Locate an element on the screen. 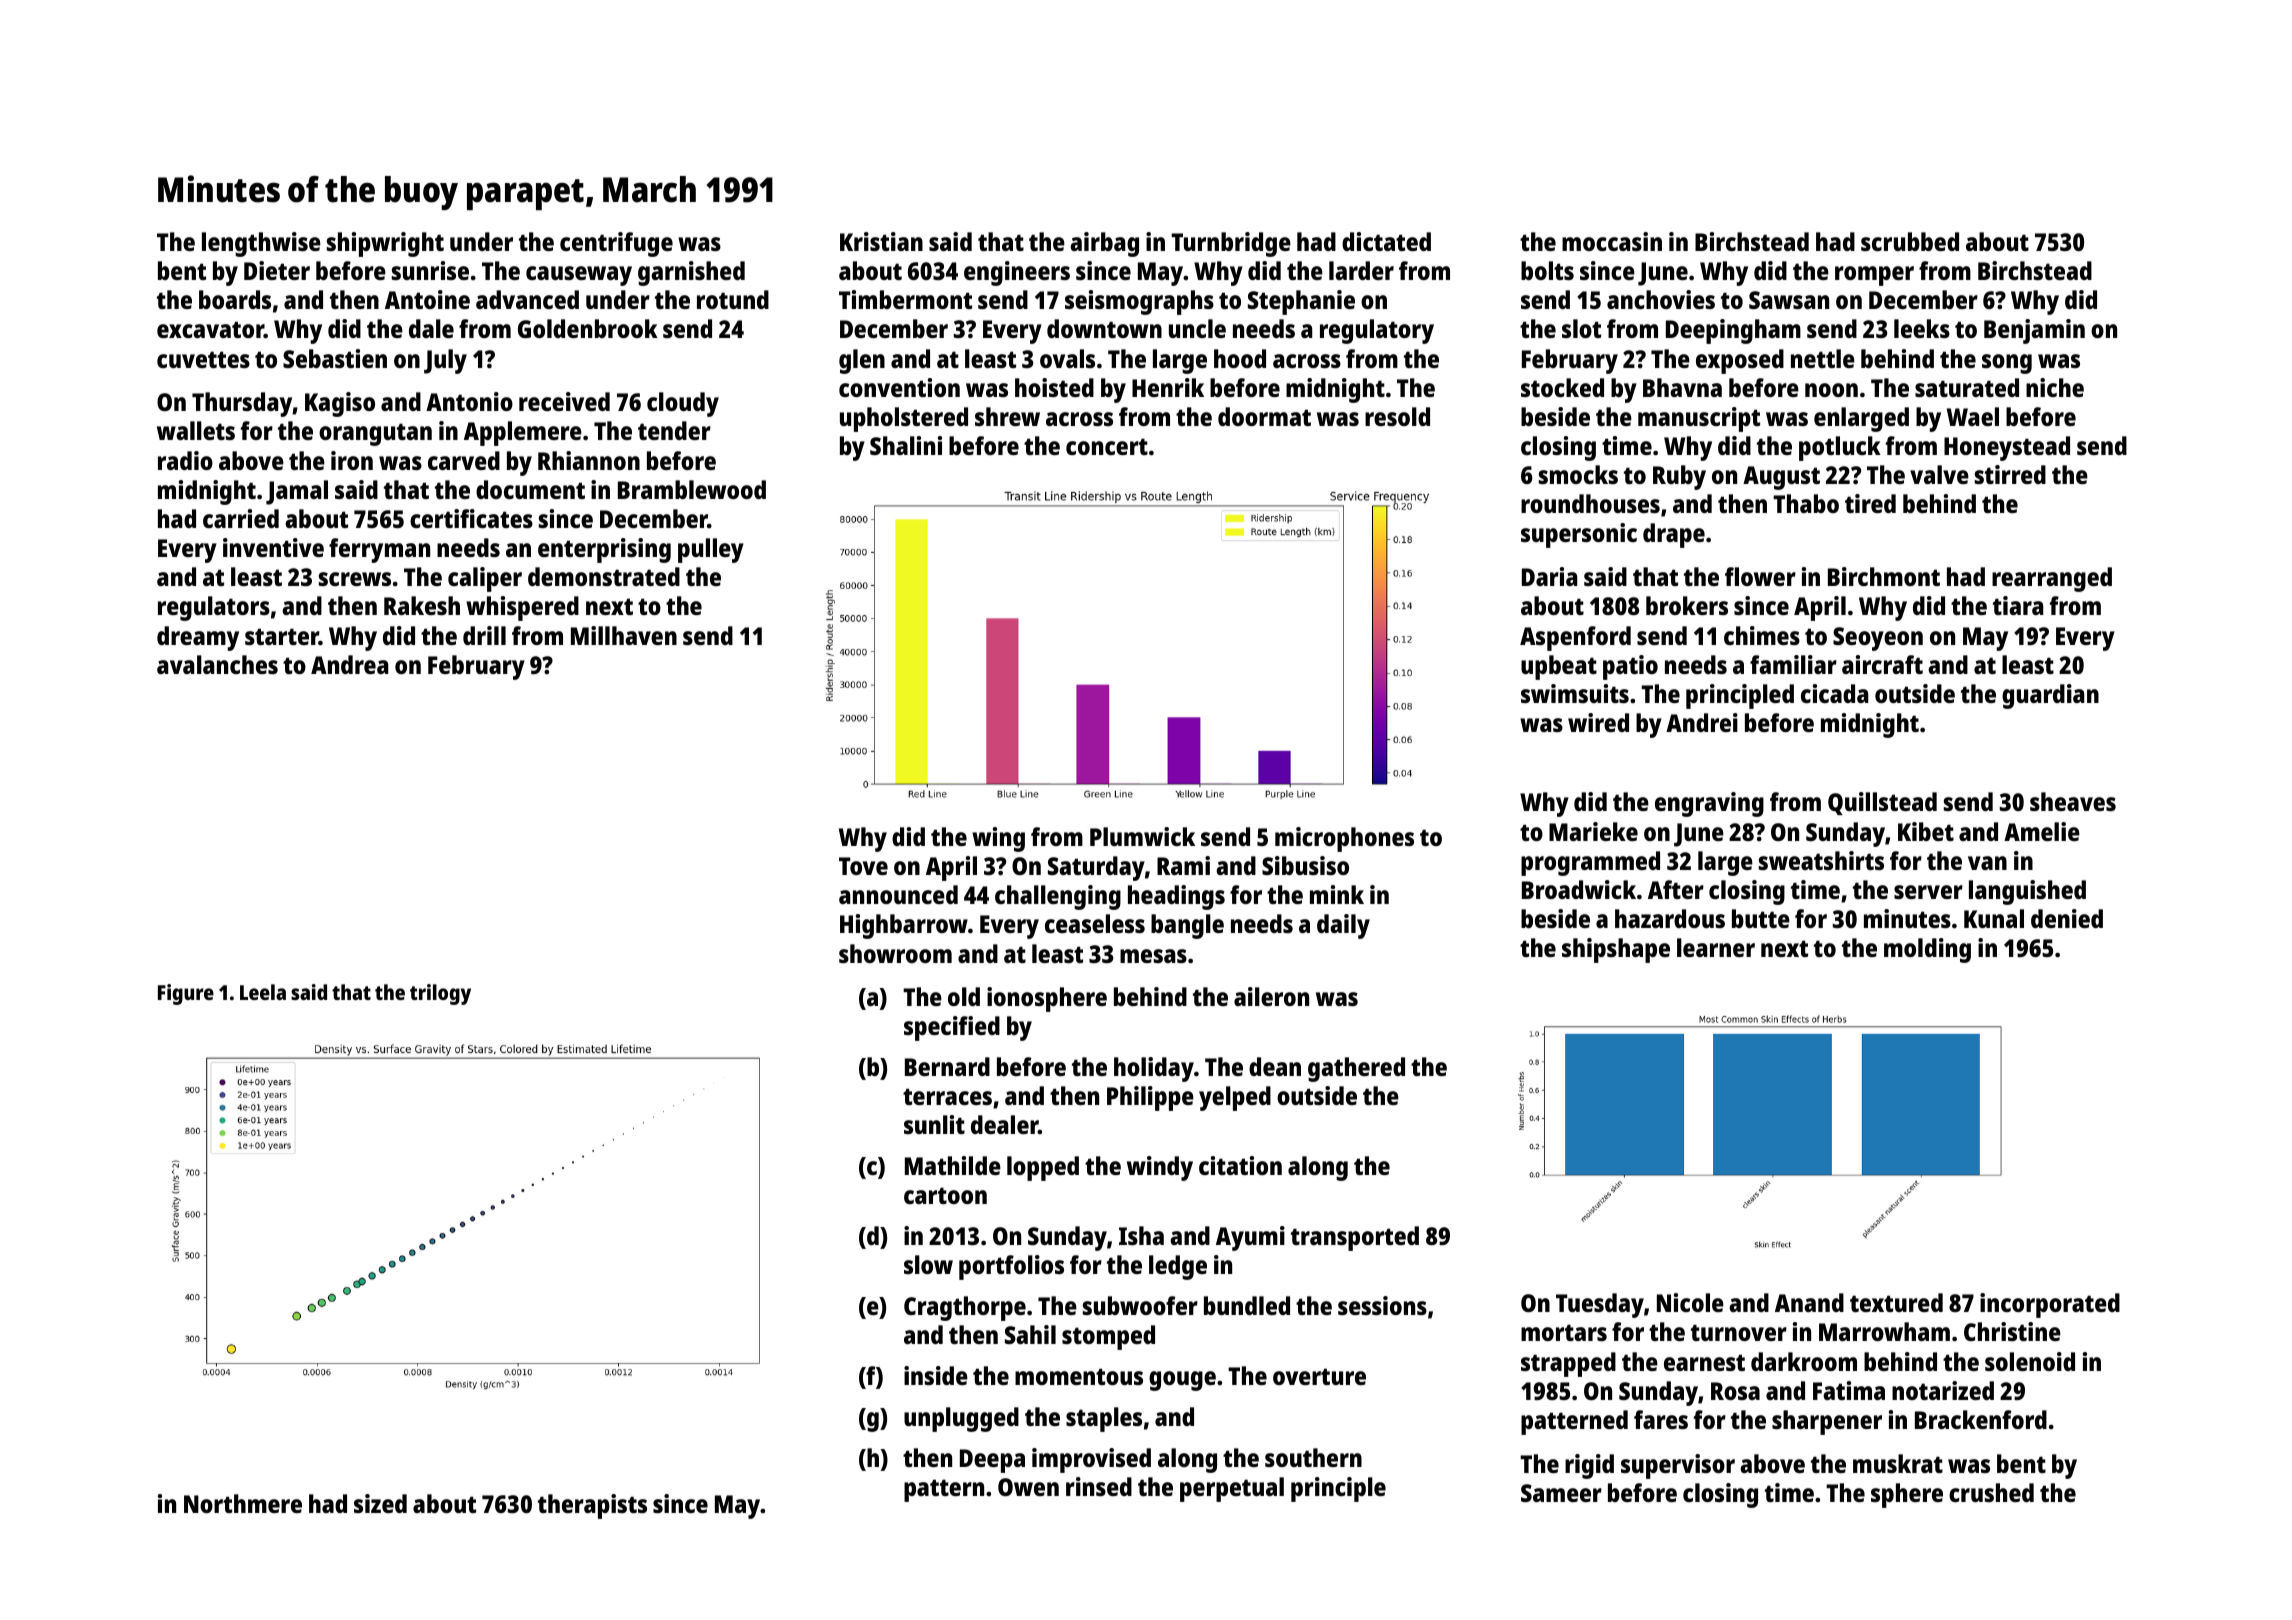 This screenshot has height=1620, width=2292. carried is located at coordinates (241, 518).
